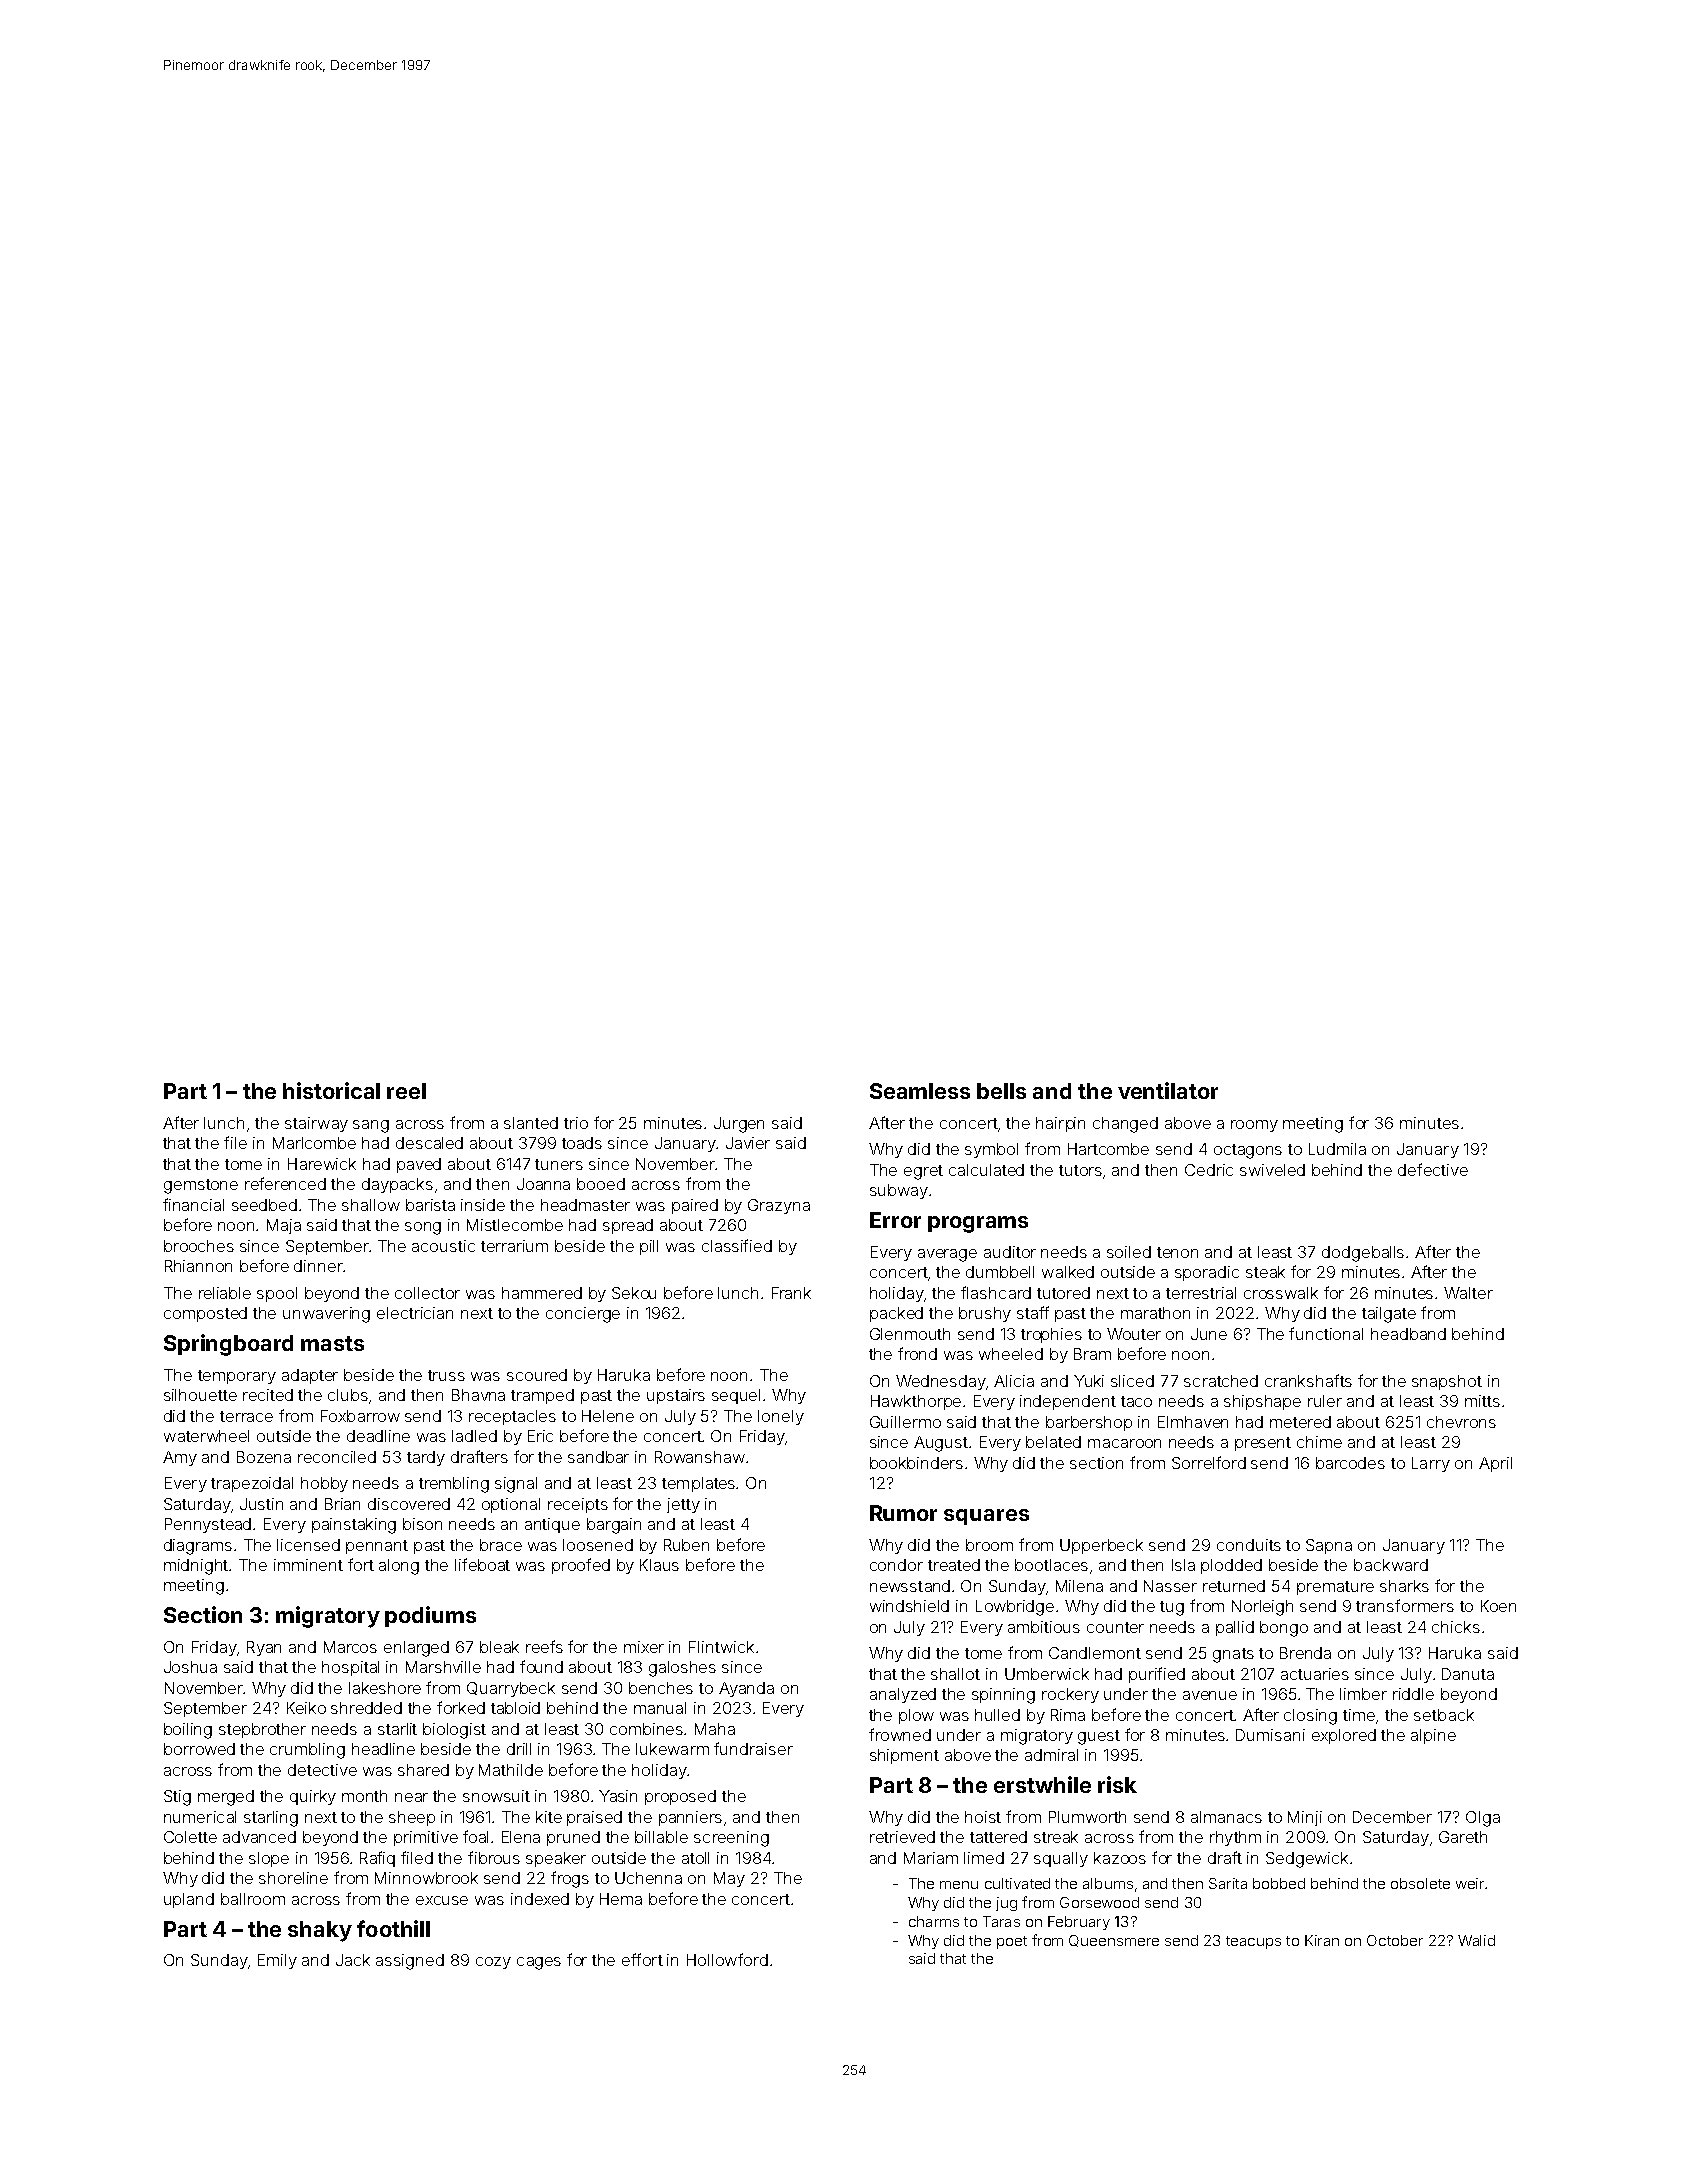 Image resolution: width=1683 pixels, height=2178 pixels. Describe the element at coordinates (1001, 1091) in the page. I see `bells` at that location.
